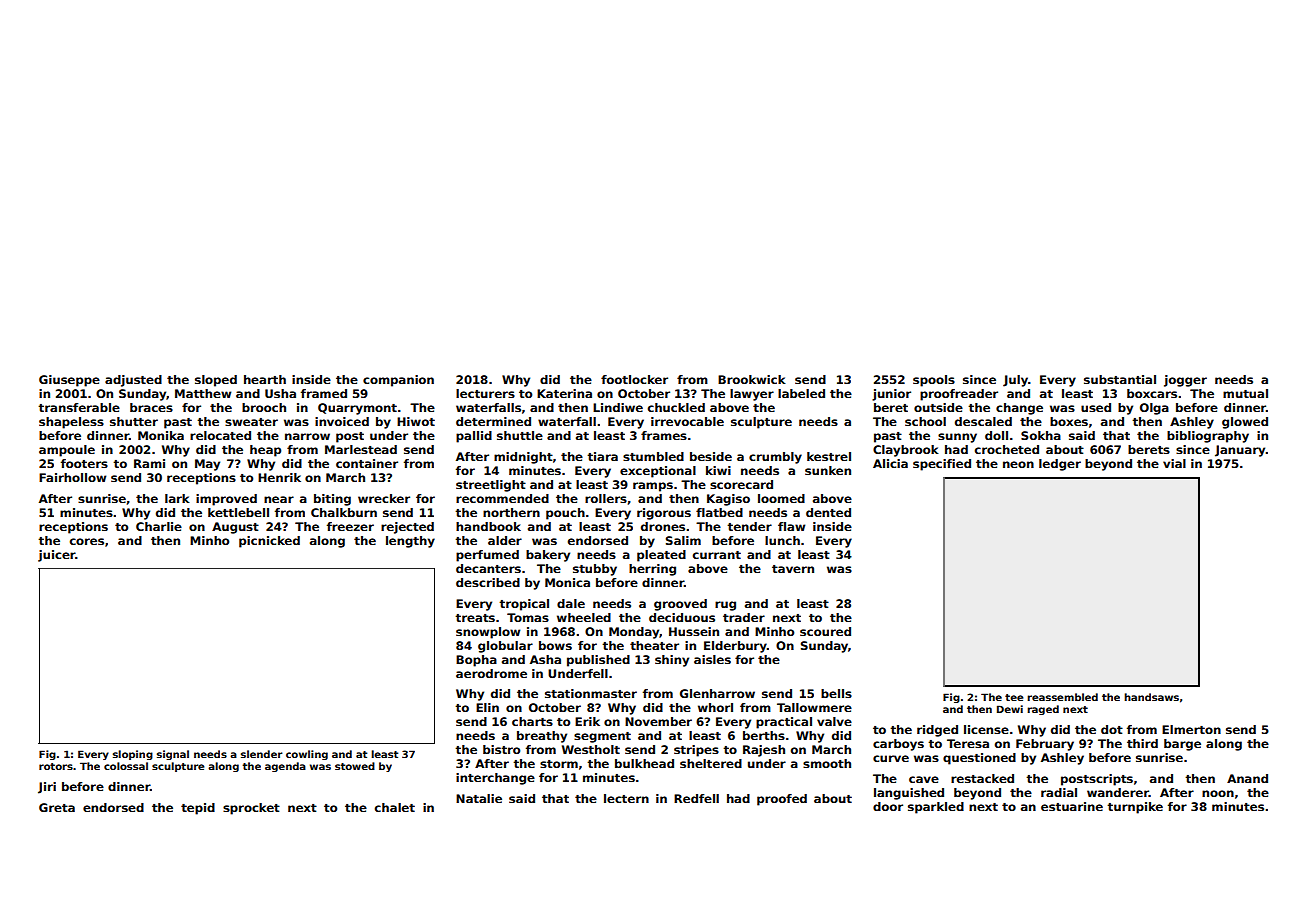 This screenshot has height=924, width=1308. I want to click on tavern, so click(793, 569).
